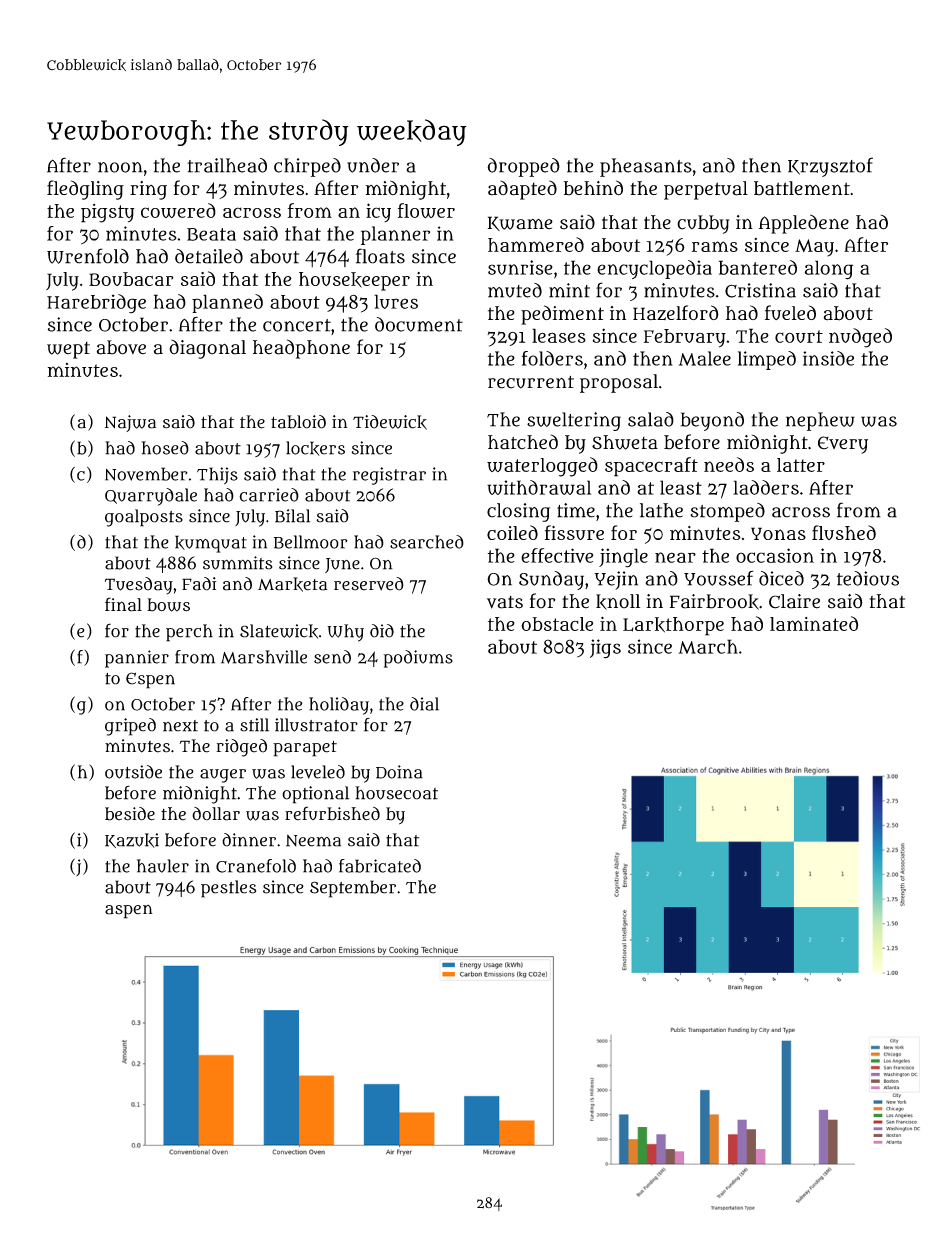 The width and height of the document is (952, 1233). What do you see at coordinates (120, 167) in the document?
I see `noon` at bounding box center [120, 167].
